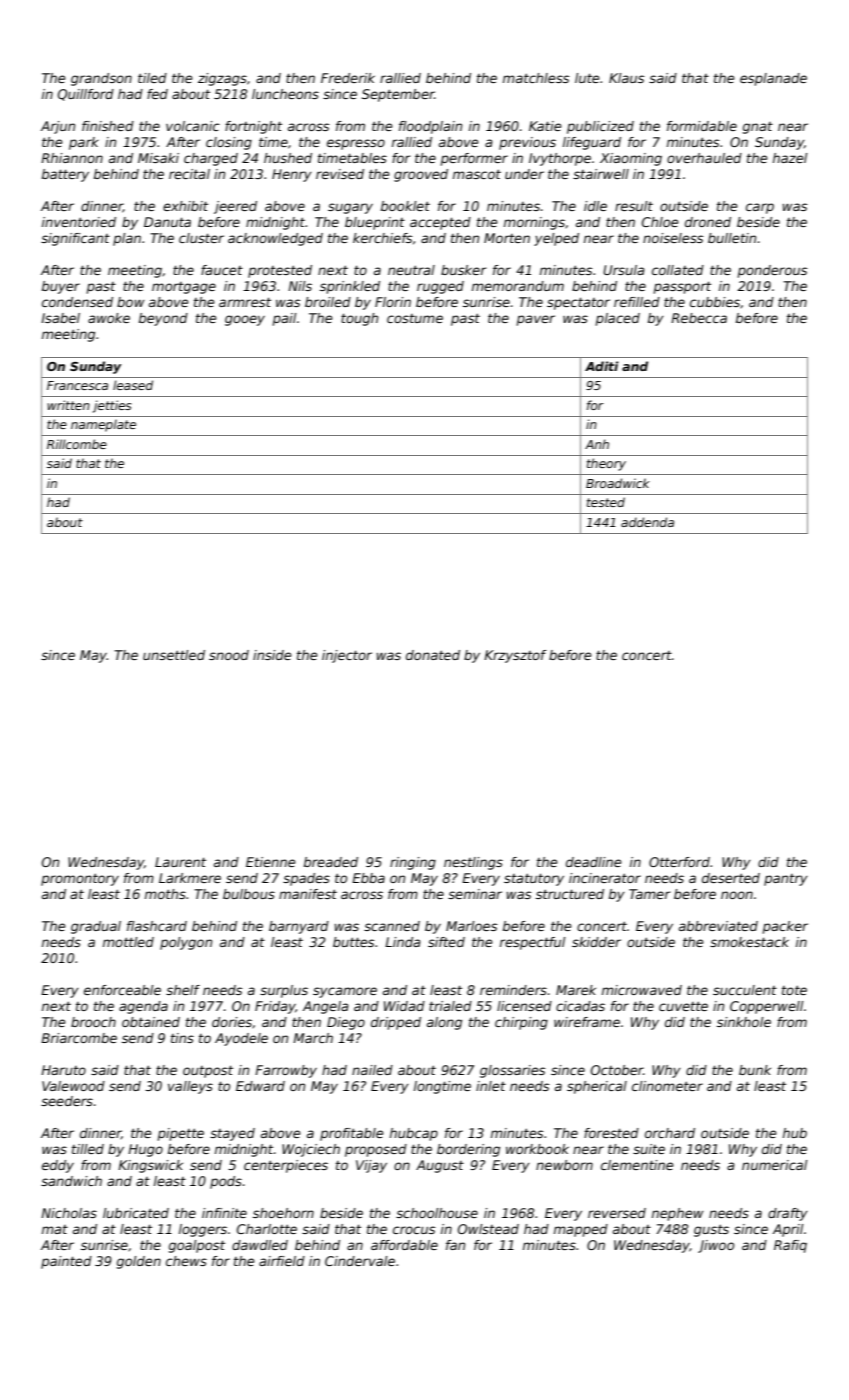  What do you see at coordinates (606, 464) in the image?
I see `theory` at bounding box center [606, 464].
